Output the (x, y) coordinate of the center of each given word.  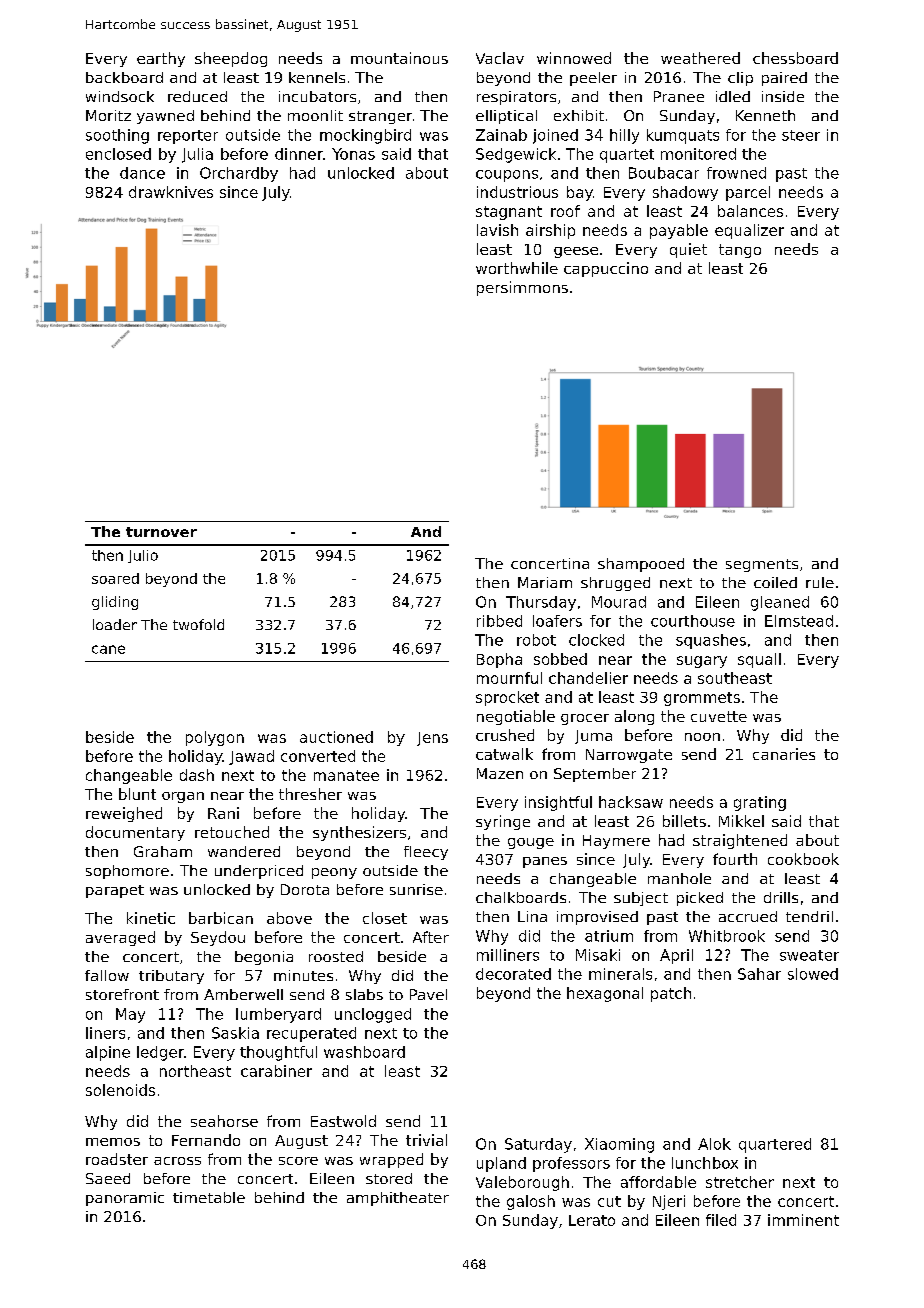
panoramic (125, 1199)
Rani (223, 813)
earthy (161, 59)
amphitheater (398, 1199)
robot (536, 640)
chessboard (795, 58)
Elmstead (799, 621)
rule (820, 582)
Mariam (545, 582)
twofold (198, 624)
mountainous (399, 58)
